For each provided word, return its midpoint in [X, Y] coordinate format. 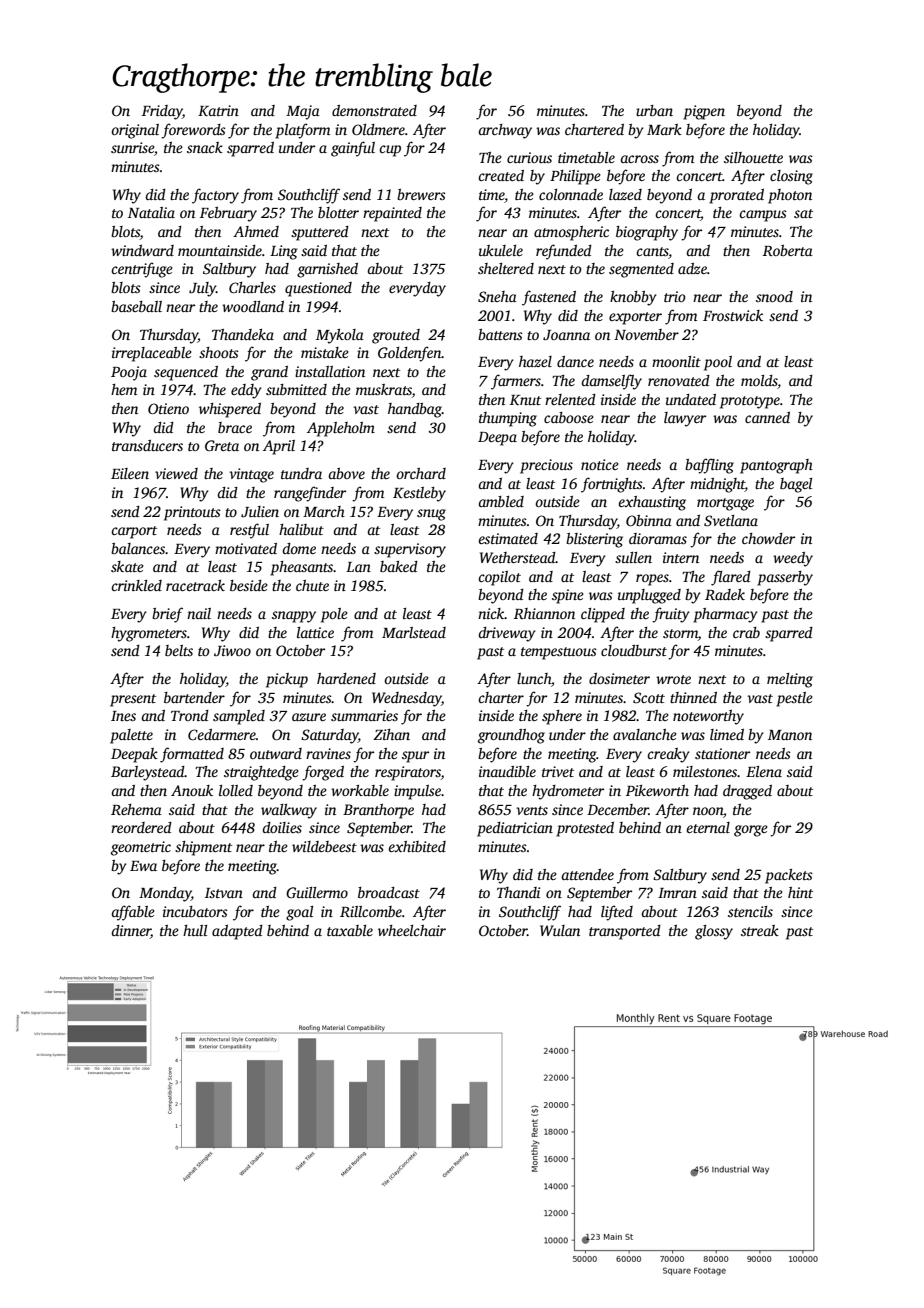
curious [529, 157]
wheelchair [412, 930]
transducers [147, 445]
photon [790, 196]
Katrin [218, 110]
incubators [195, 911]
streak [760, 930]
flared [731, 578]
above [346, 473]
